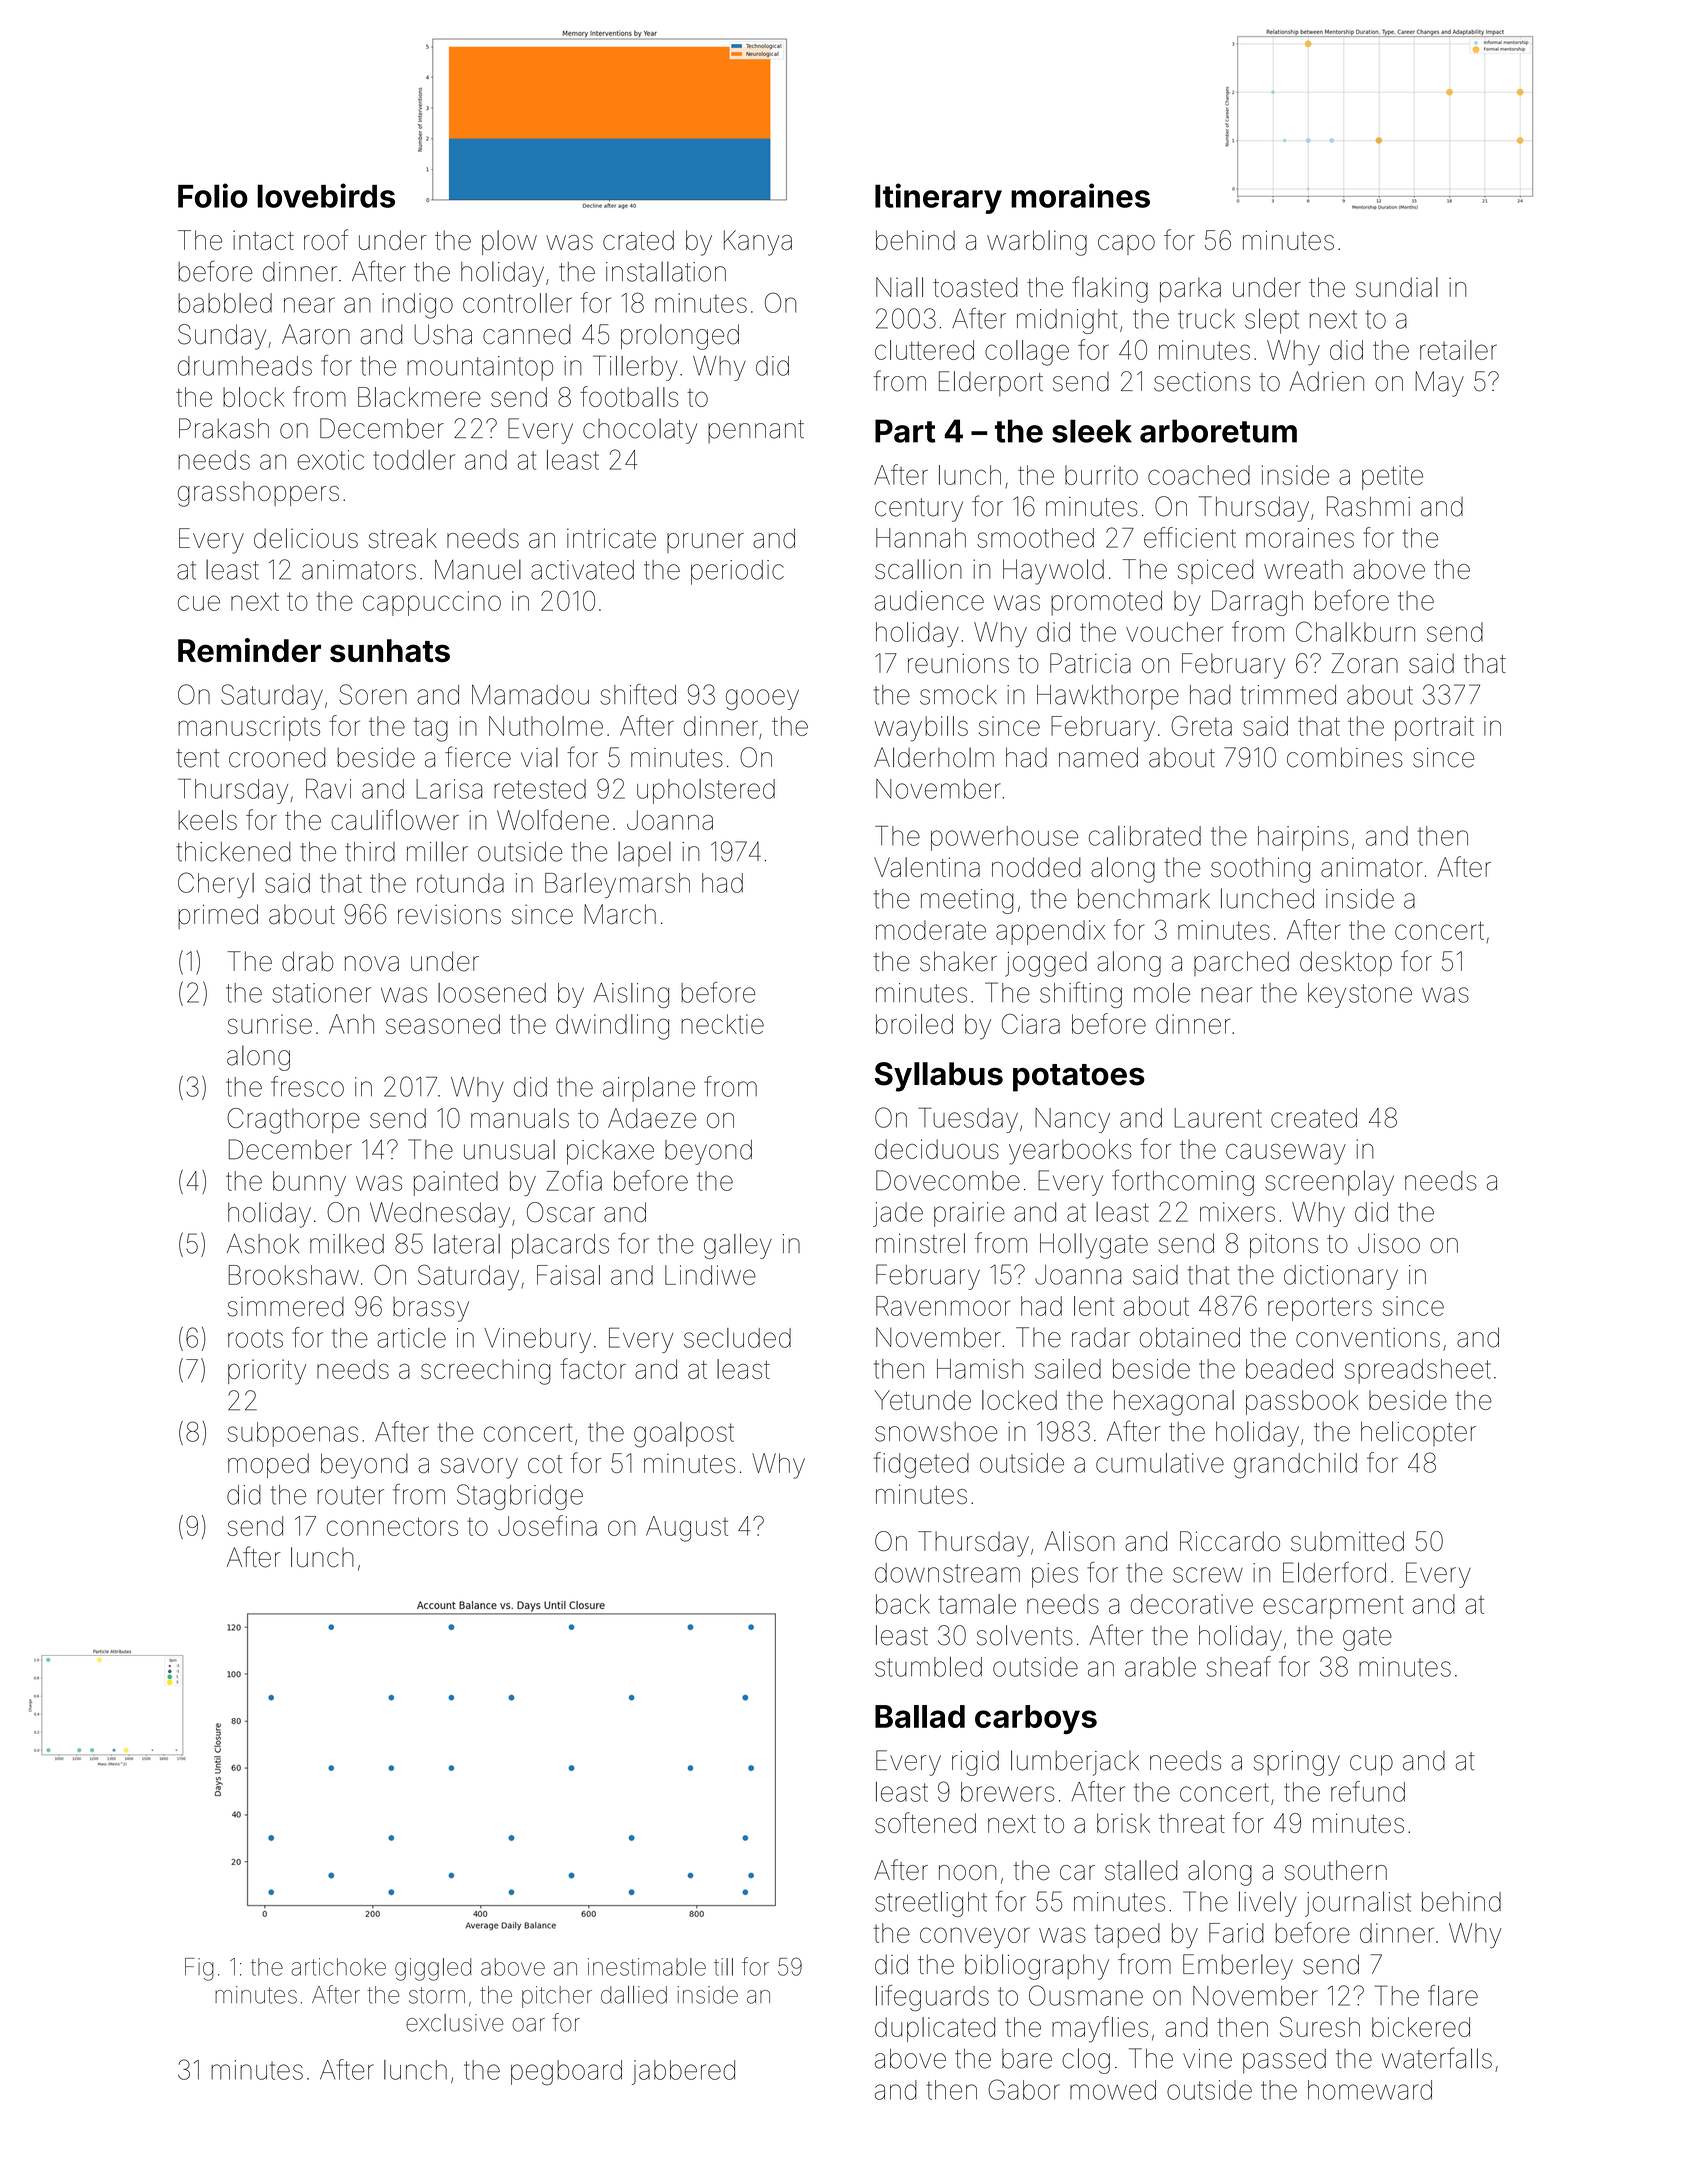  Describe the element at coordinates (326, 195) in the screenshot. I see `lovebirds` at that location.
